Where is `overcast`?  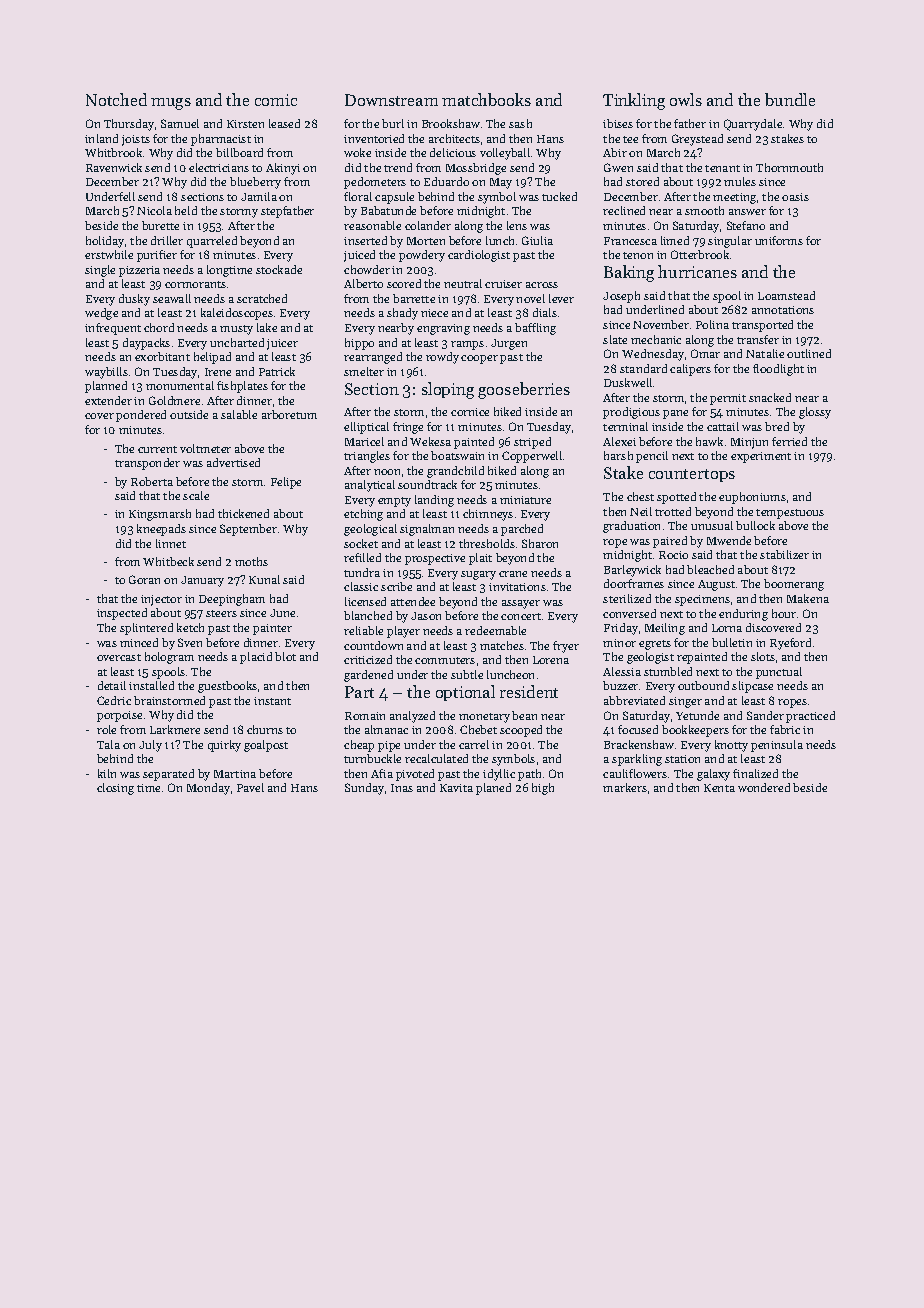
overcast is located at coordinates (119, 657).
